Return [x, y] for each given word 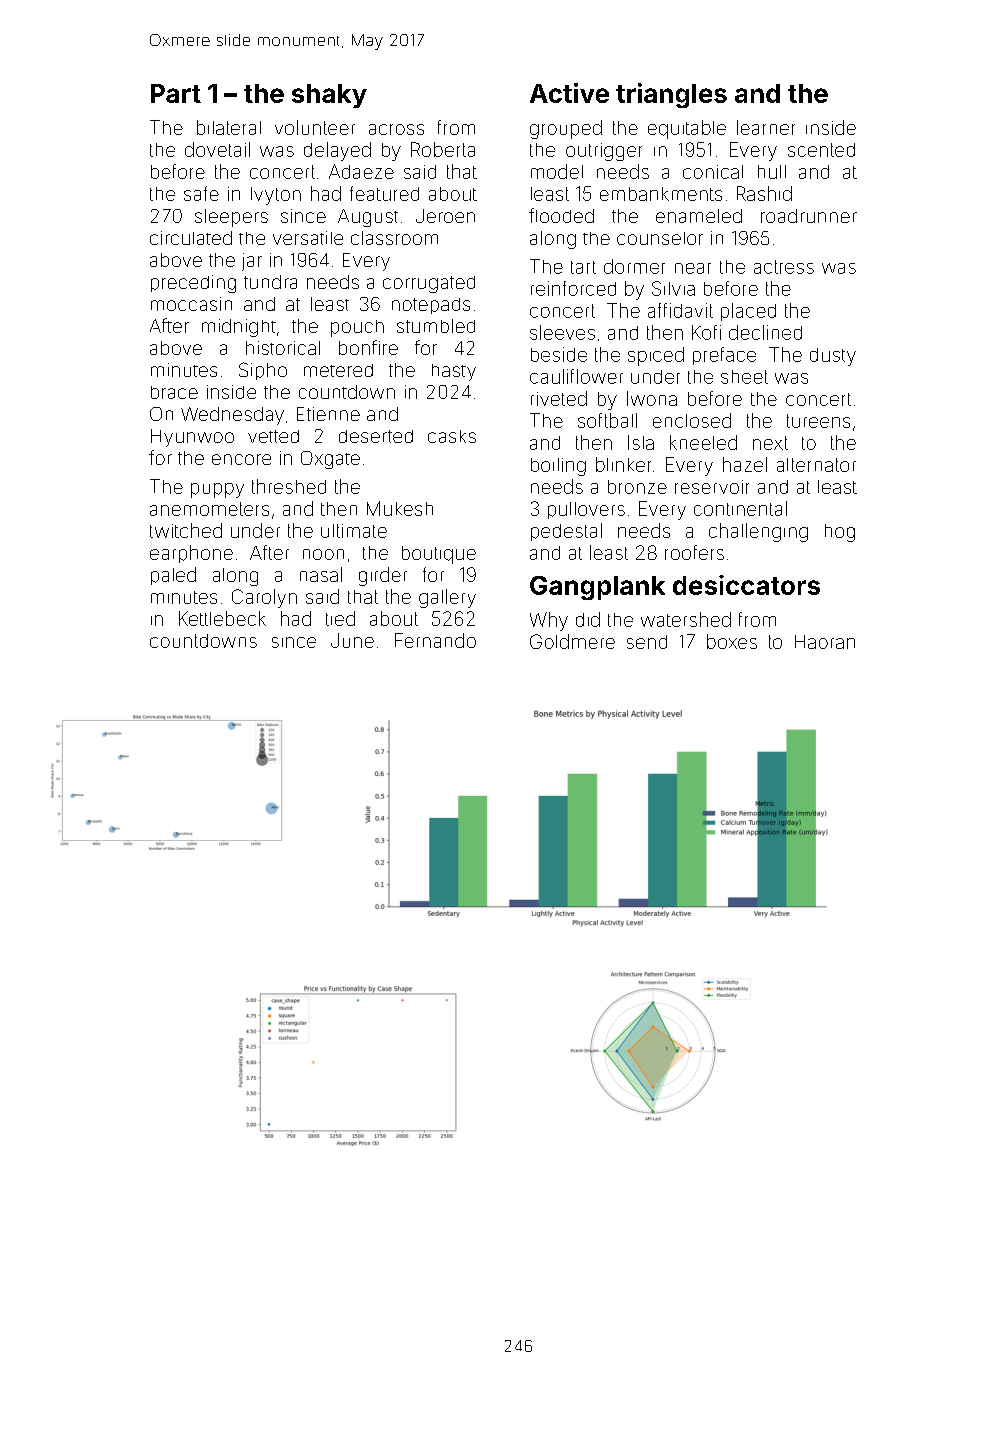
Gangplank [597, 588]
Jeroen [445, 216]
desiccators [746, 585]
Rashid [764, 193]
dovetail [217, 149]
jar [252, 262]
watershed [686, 619]
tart [583, 267]
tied [340, 618]
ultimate [354, 531]
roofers [694, 552]
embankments [661, 194]
